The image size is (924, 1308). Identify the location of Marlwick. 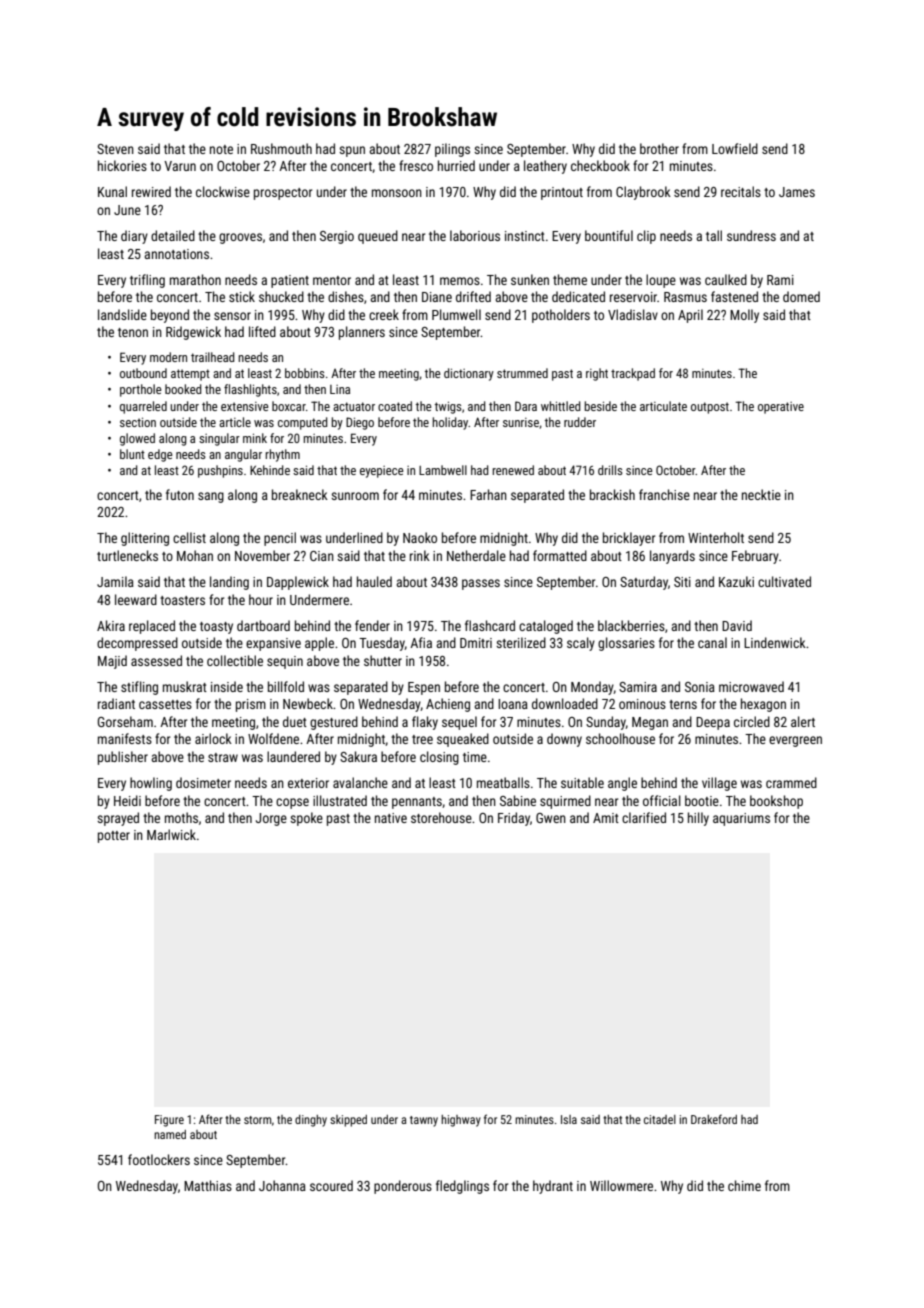
(171, 834).
